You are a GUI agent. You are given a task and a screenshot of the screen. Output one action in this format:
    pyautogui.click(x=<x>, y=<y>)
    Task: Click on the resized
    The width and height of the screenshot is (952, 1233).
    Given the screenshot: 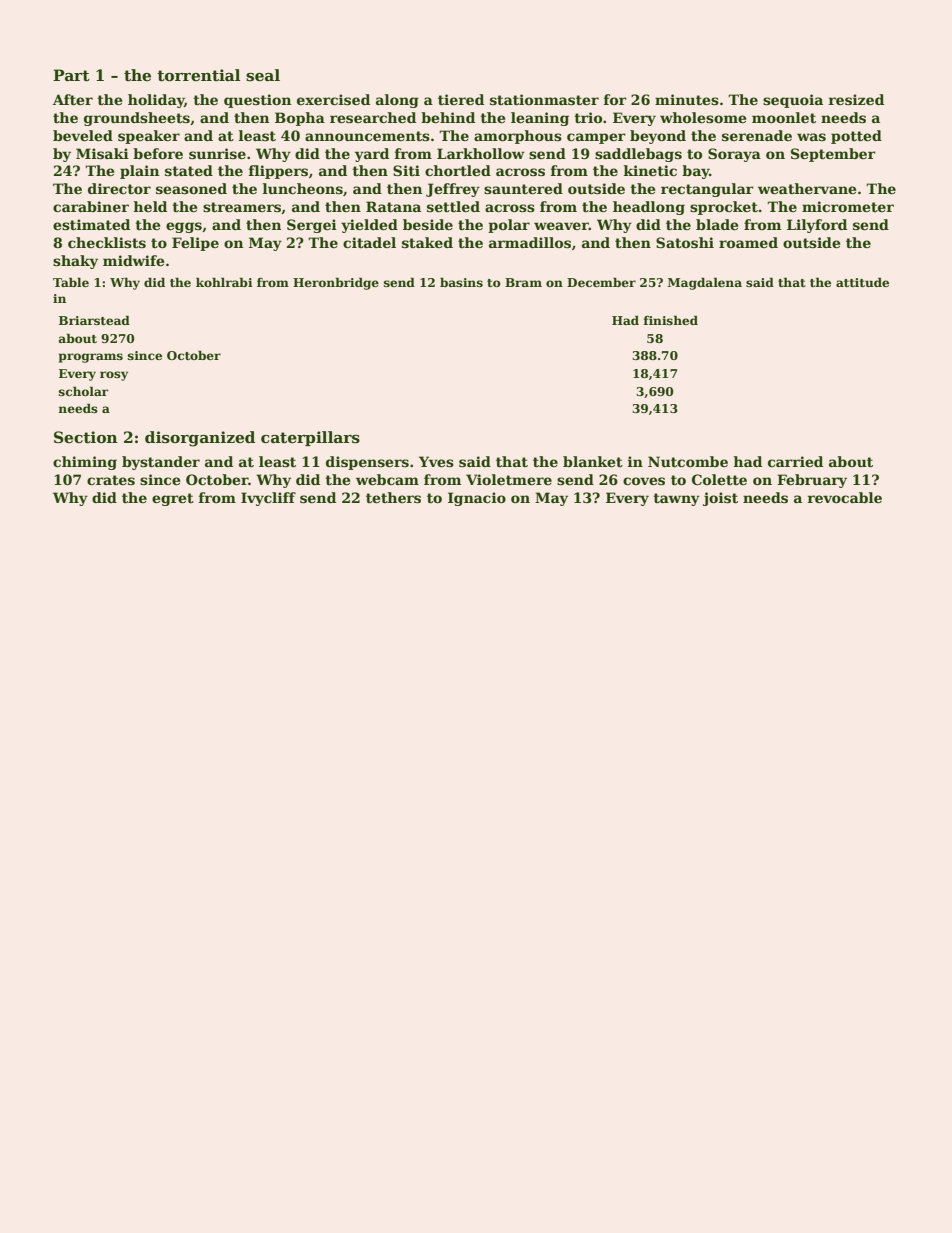 What is the action you would take?
    pyautogui.click(x=856, y=99)
